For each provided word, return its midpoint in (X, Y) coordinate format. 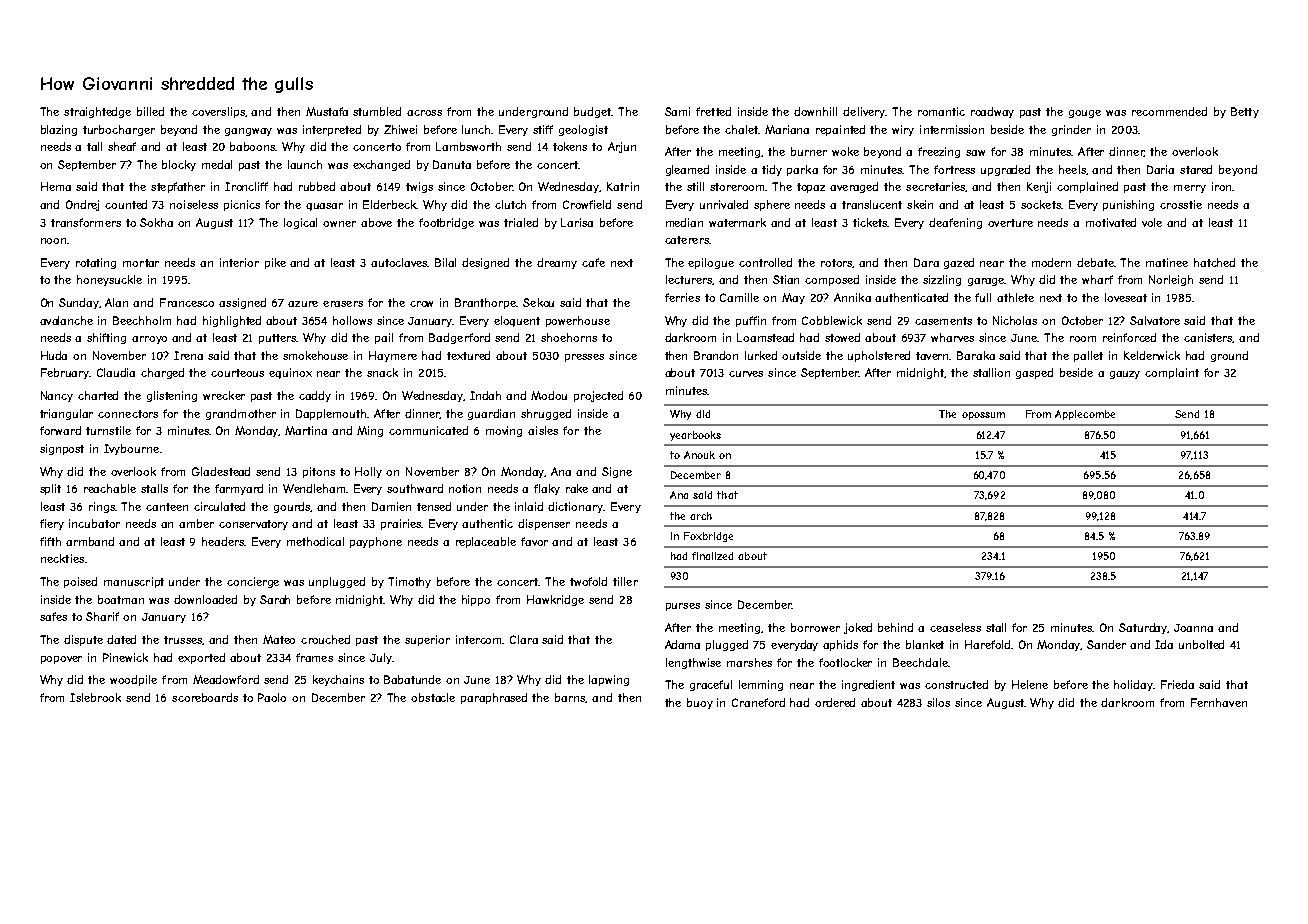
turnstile (108, 430)
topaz (811, 188)
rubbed (317, 186)
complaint (1172, 373)
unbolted (1201, 644)
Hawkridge (555, 600)
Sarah (275, 599)
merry (1190, 189)
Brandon (716, 355)
